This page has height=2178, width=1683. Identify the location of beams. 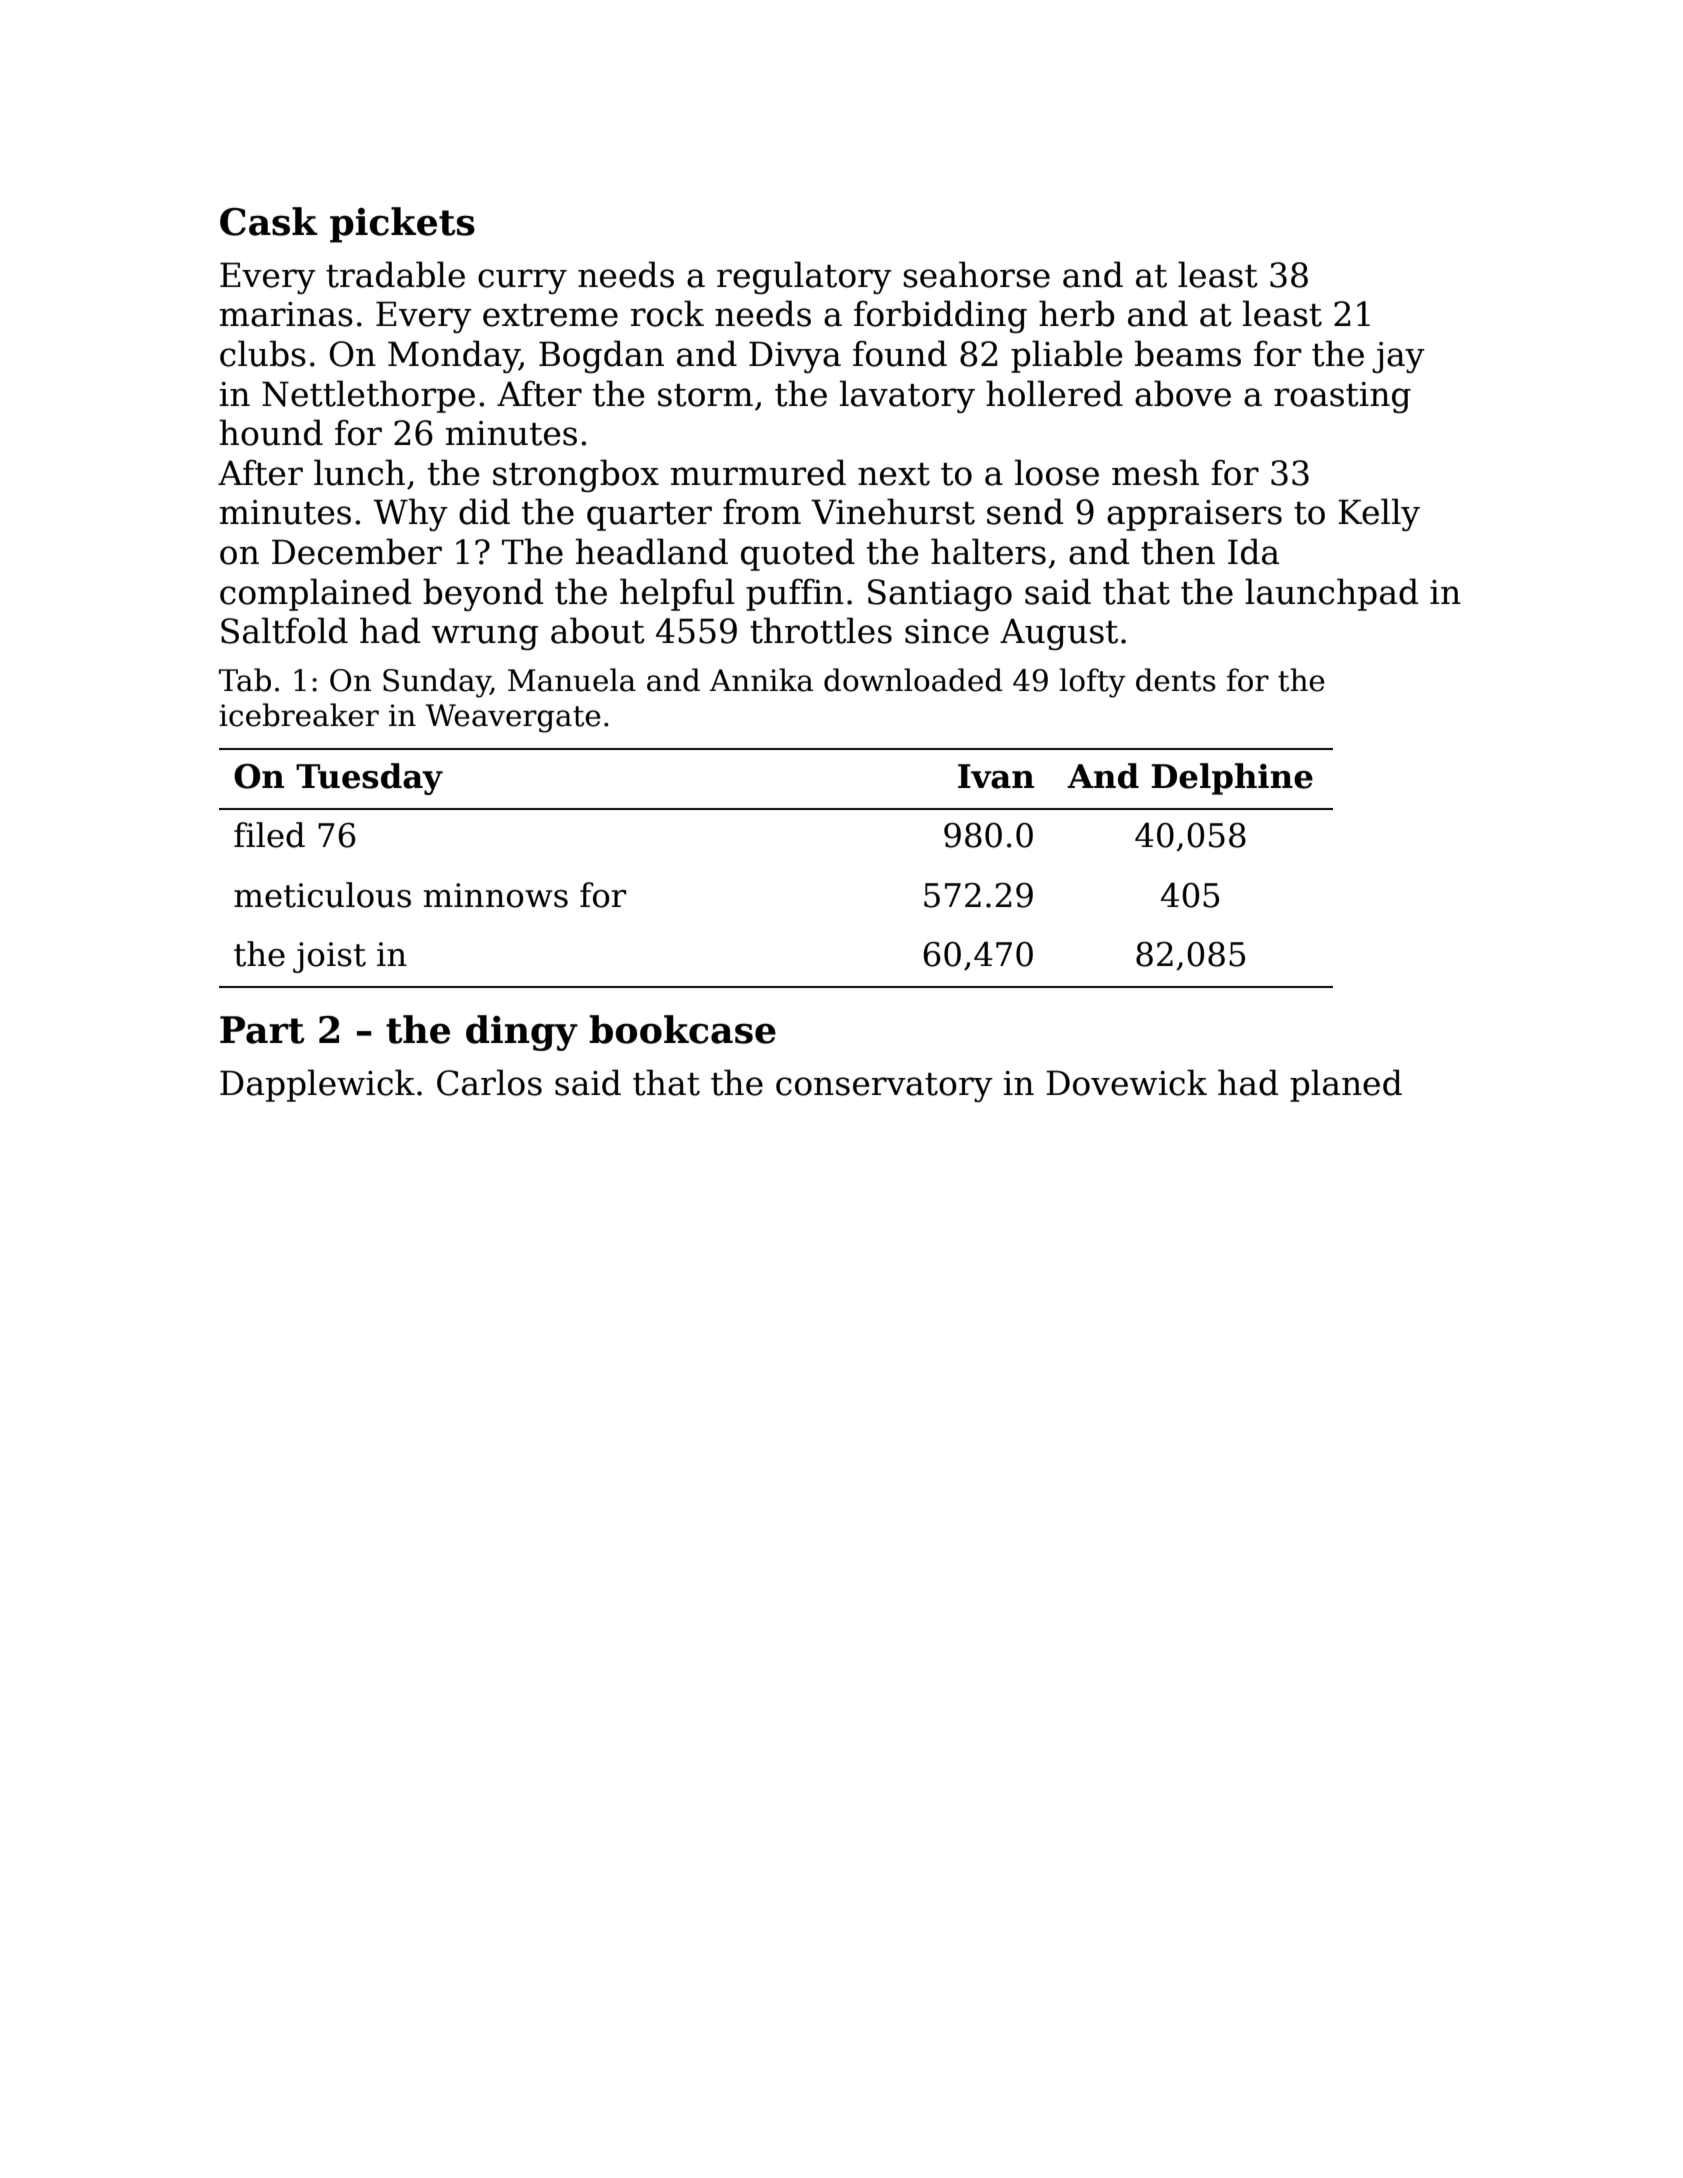
(1188, 353).
